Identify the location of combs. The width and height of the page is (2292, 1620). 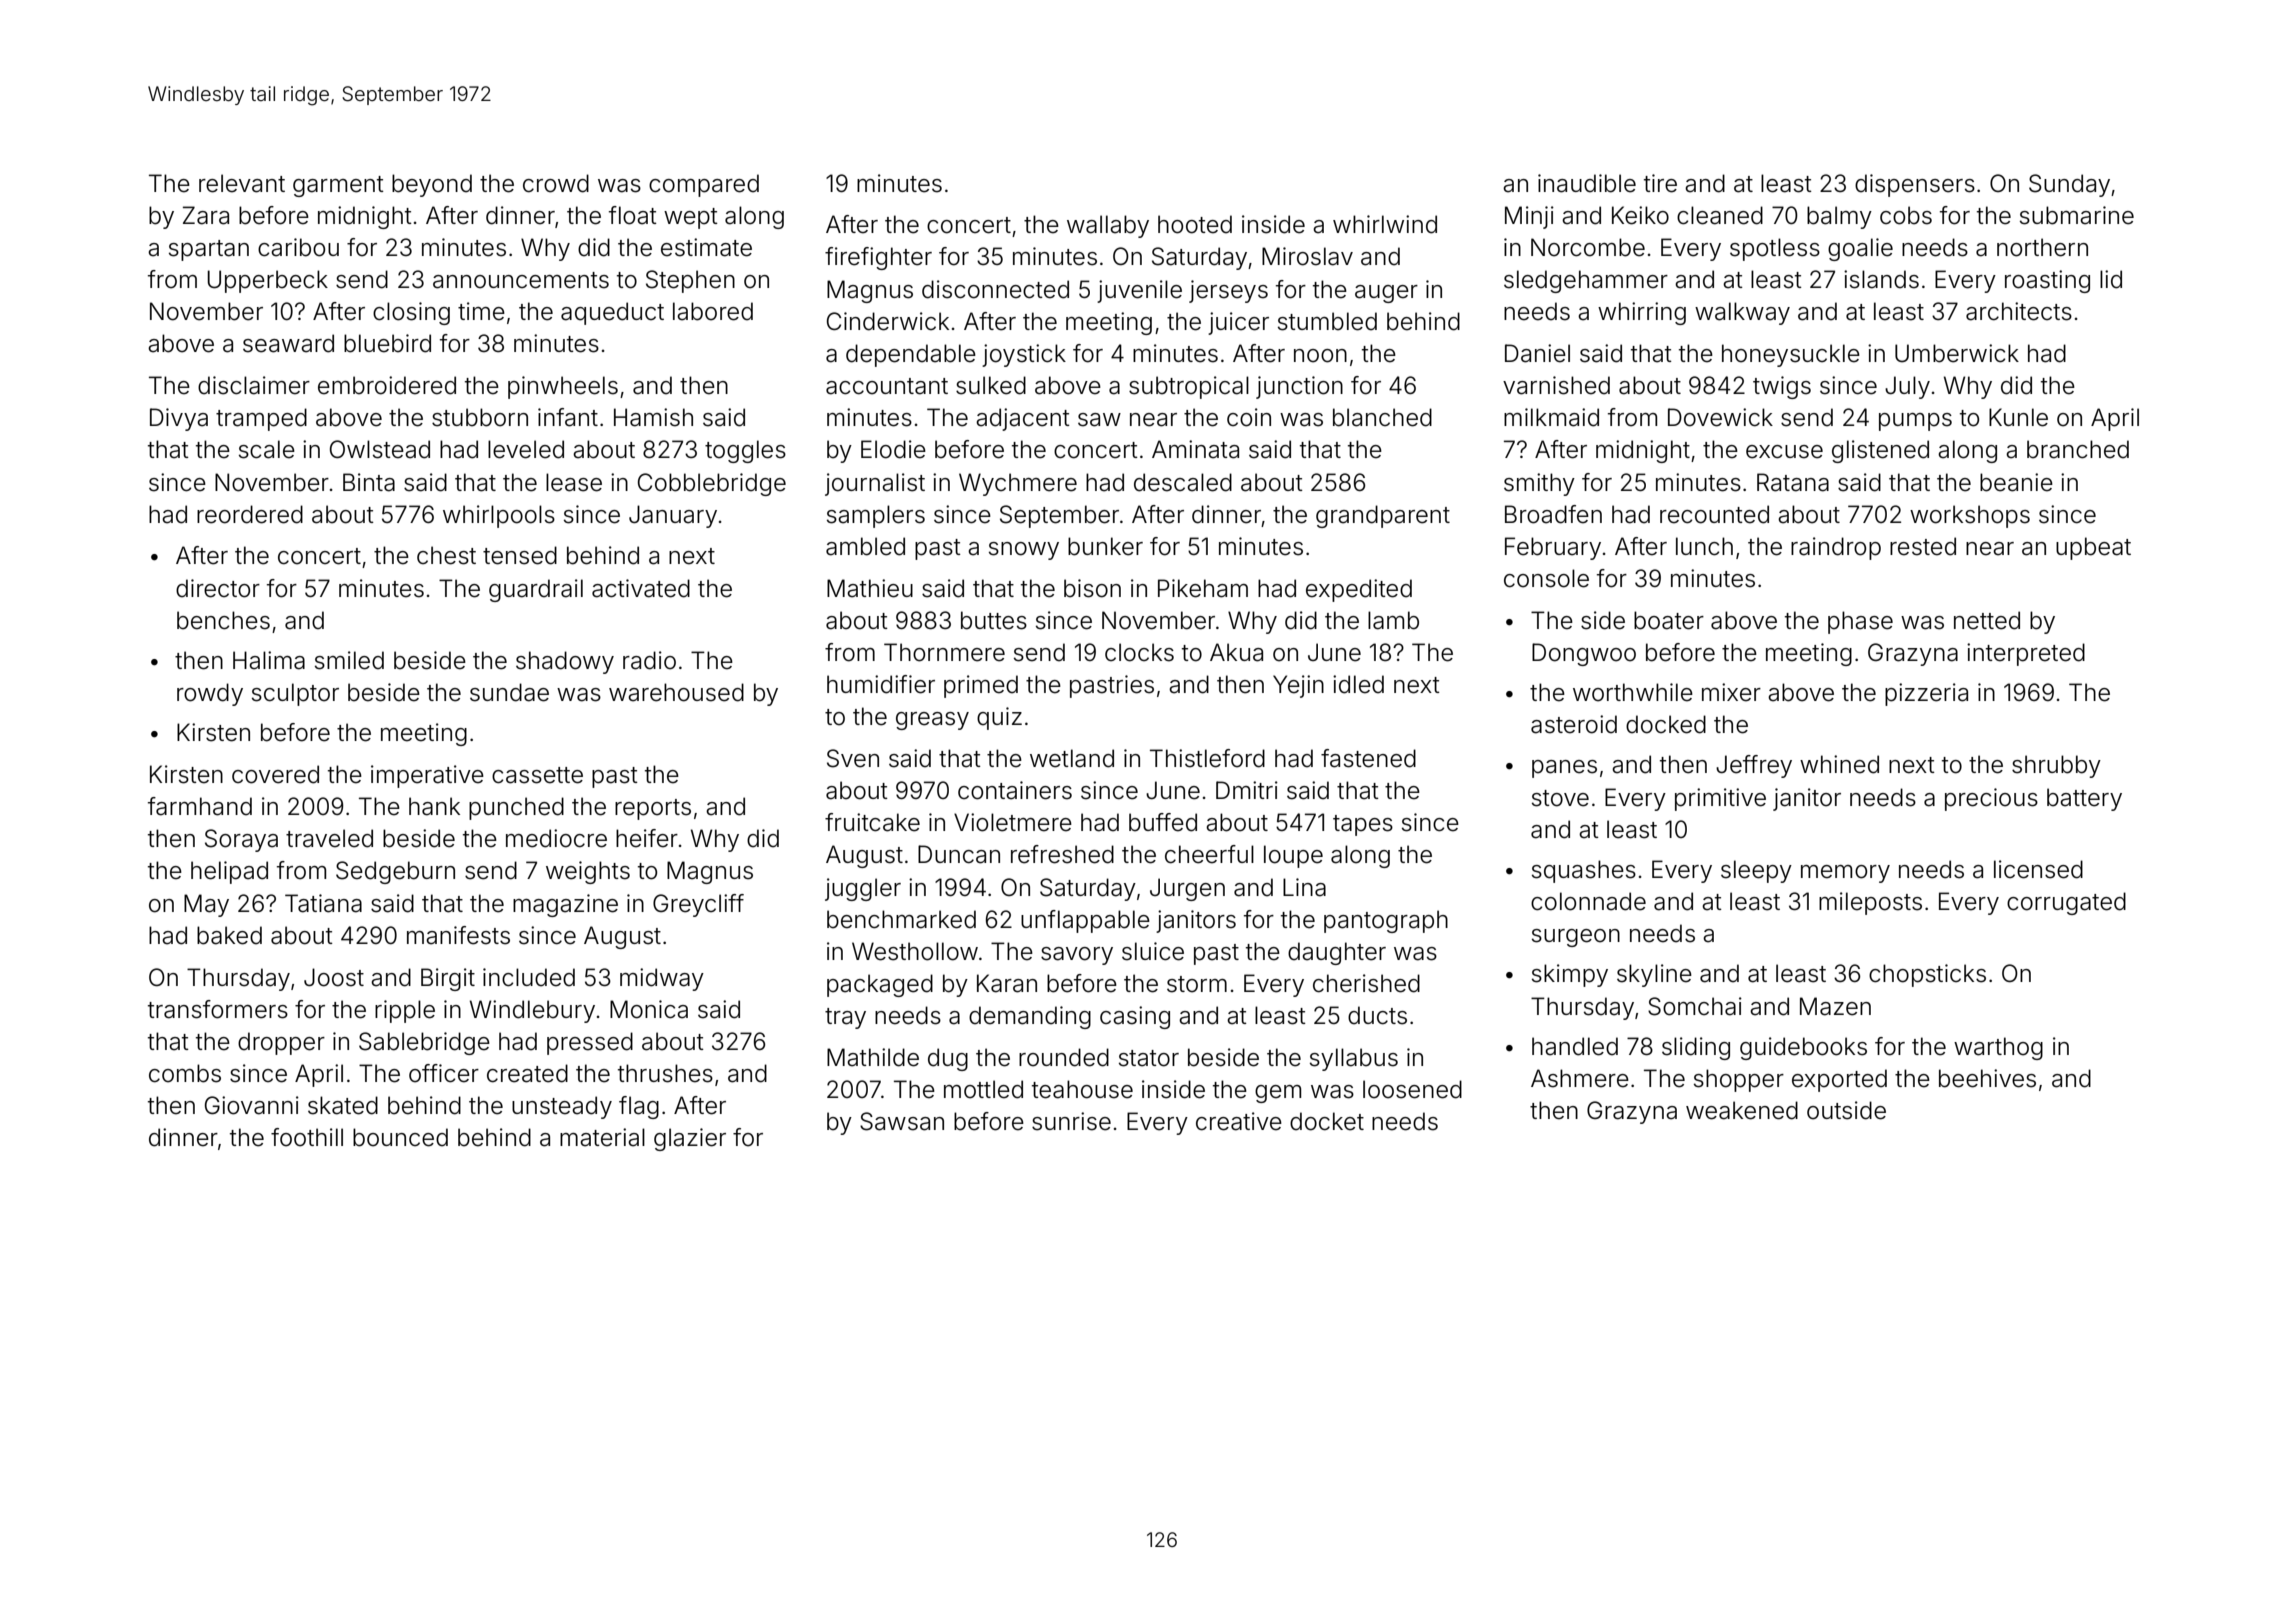
(185, 1073).
